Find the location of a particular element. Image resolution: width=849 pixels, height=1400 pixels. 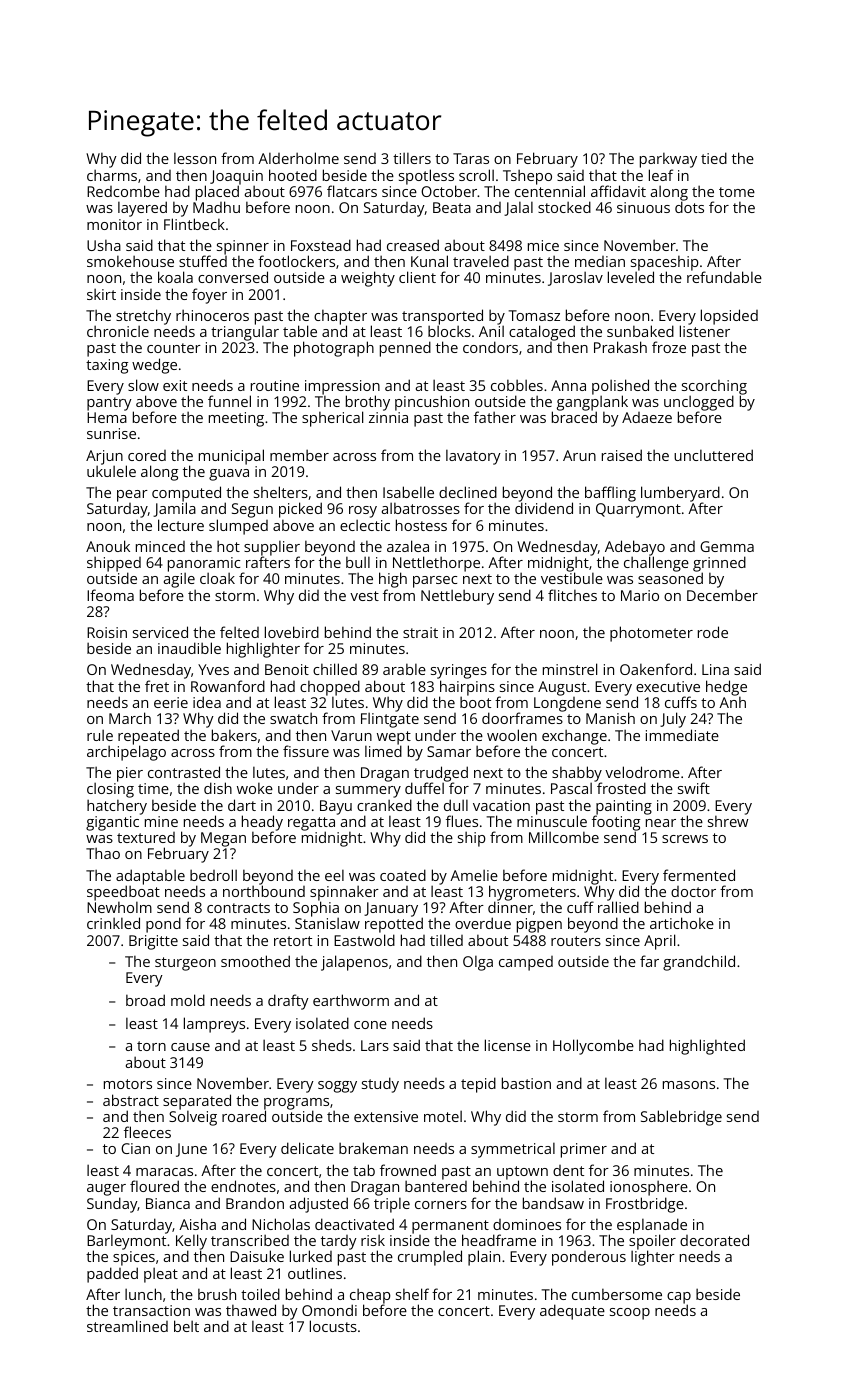

meeting is located at coordinates (236, 419).
